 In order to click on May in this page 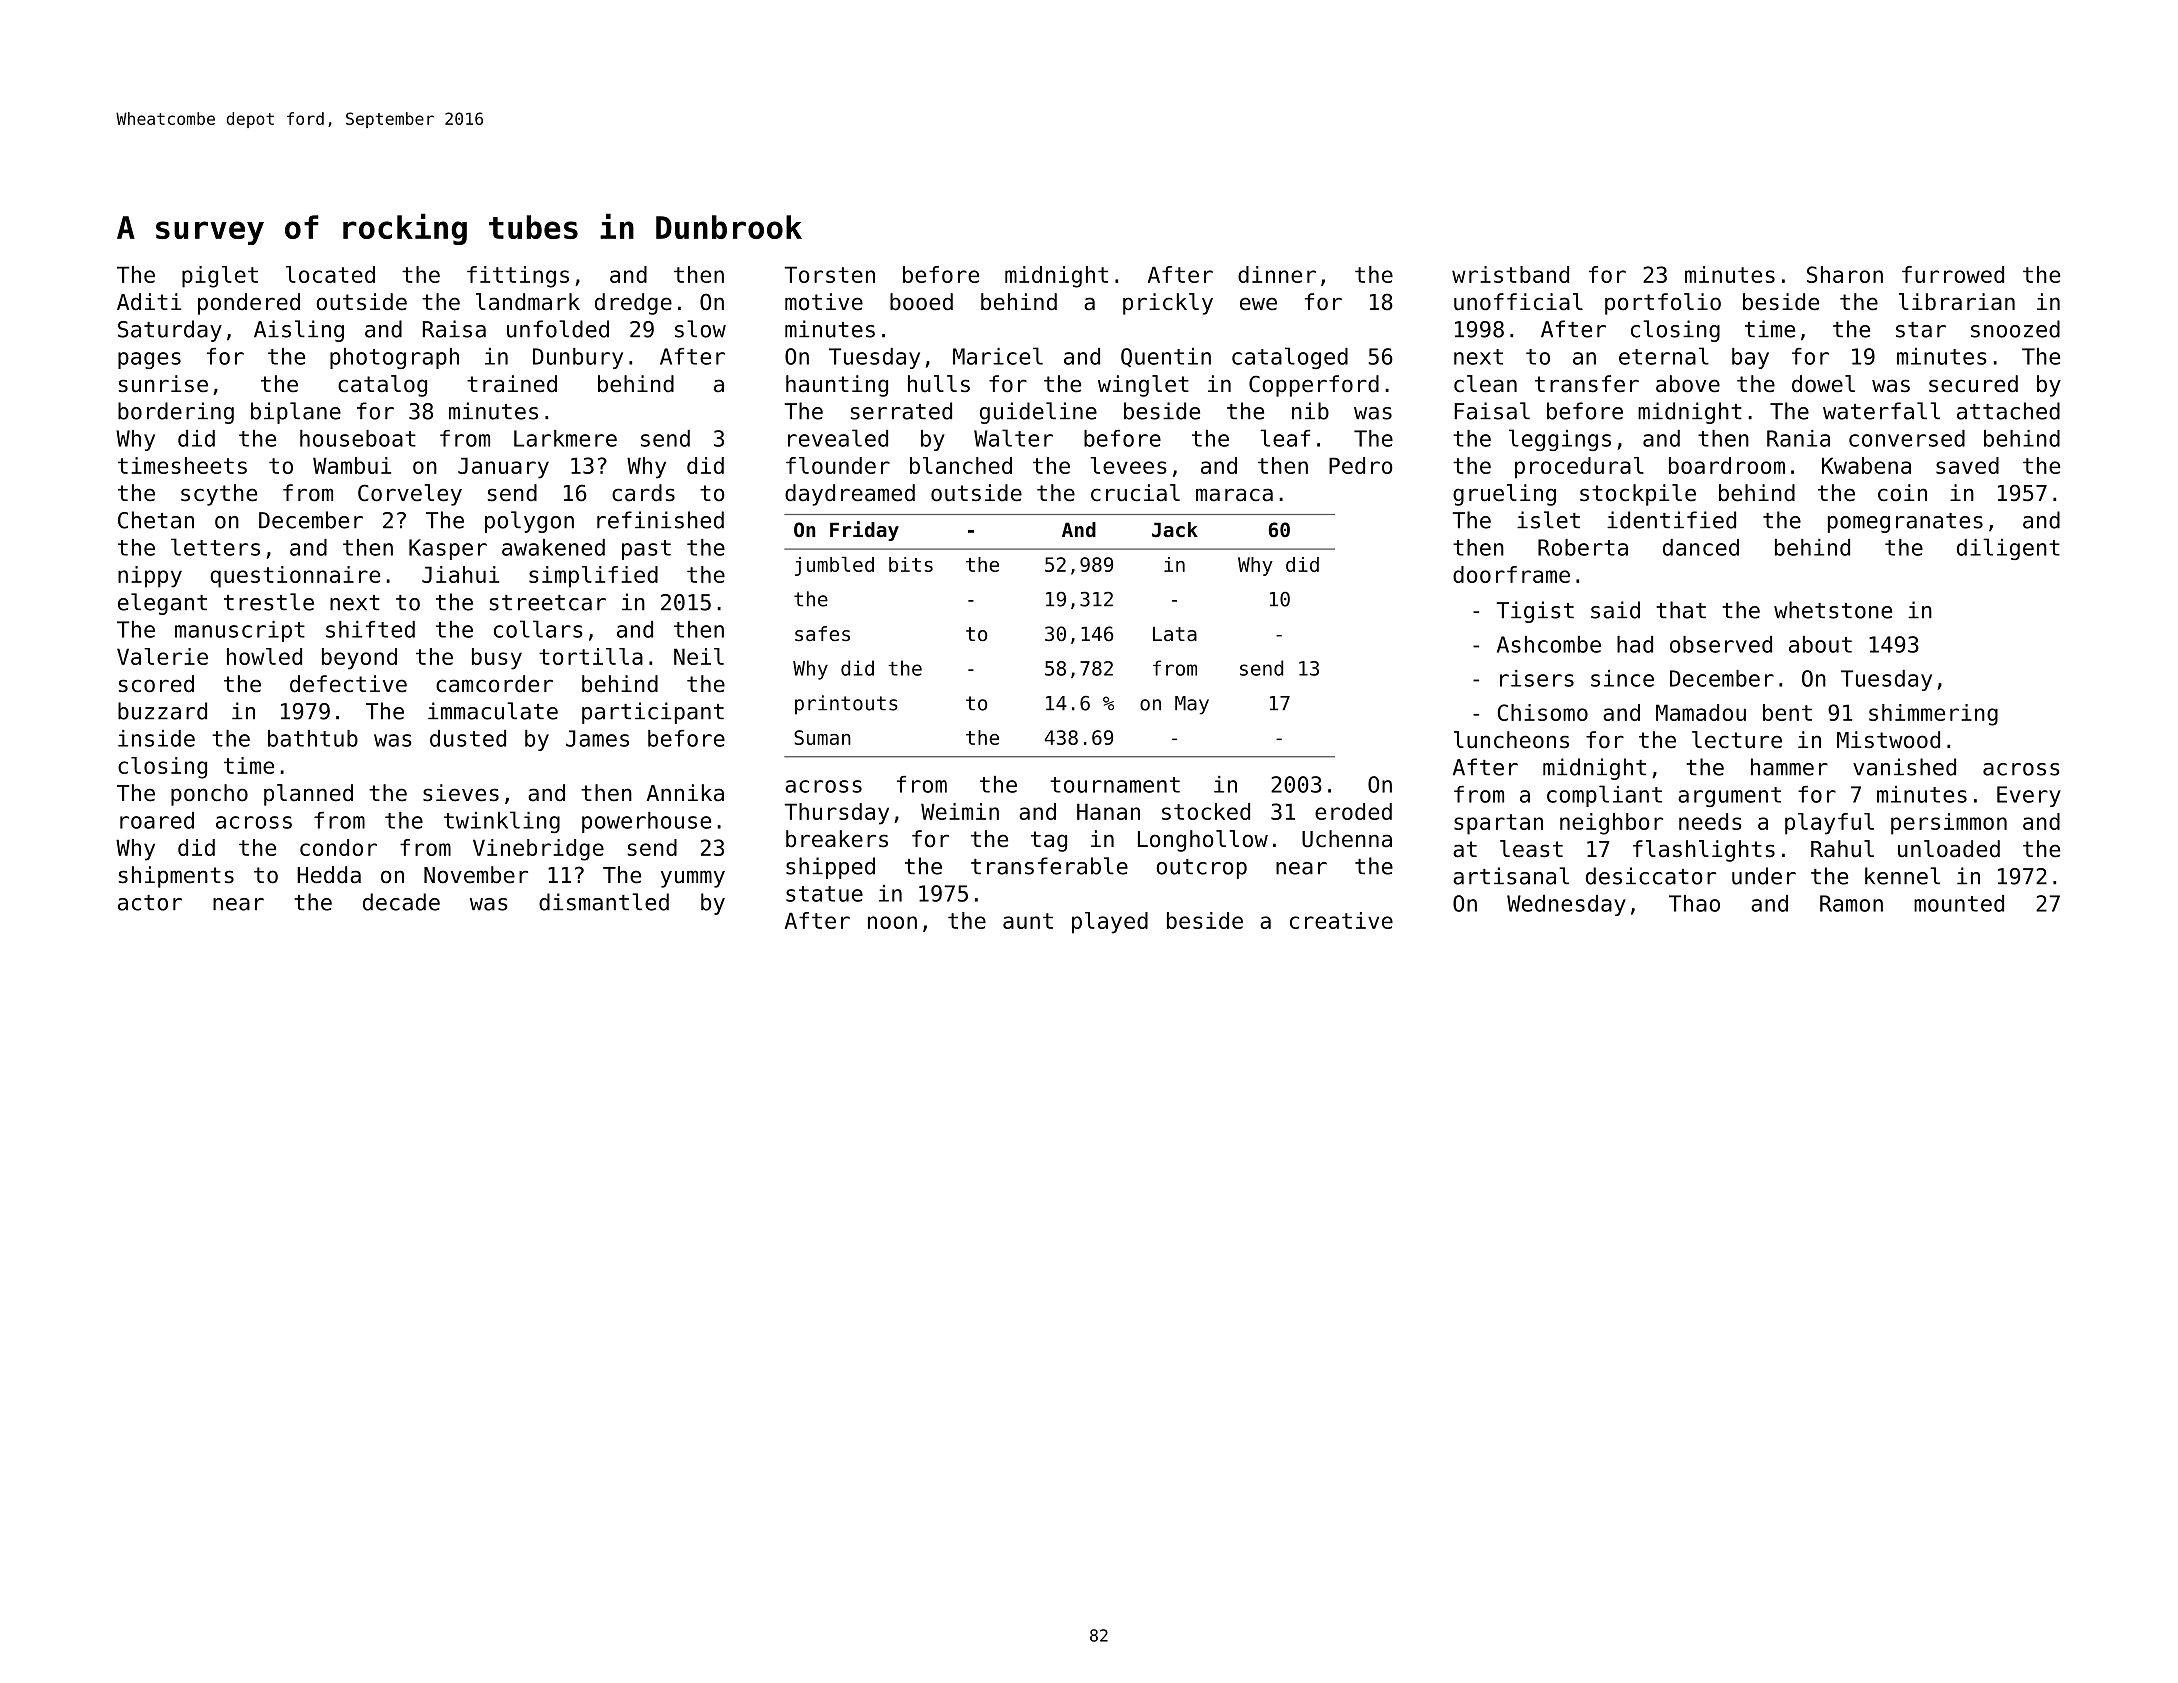, I will do `click(1192, 705)`.
